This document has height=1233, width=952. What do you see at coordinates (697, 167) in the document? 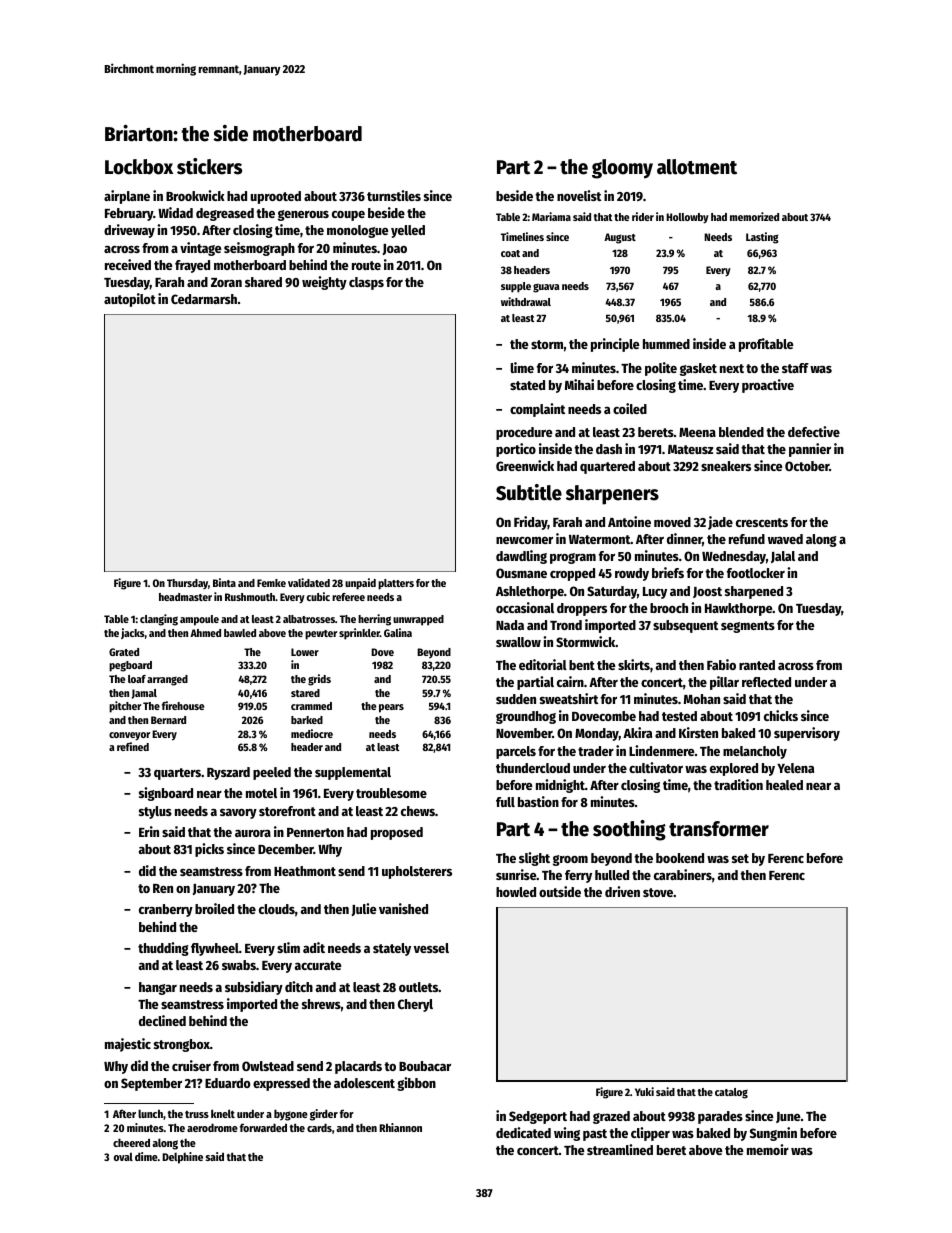
I see `allotment` at bounding box center [697, 167].
